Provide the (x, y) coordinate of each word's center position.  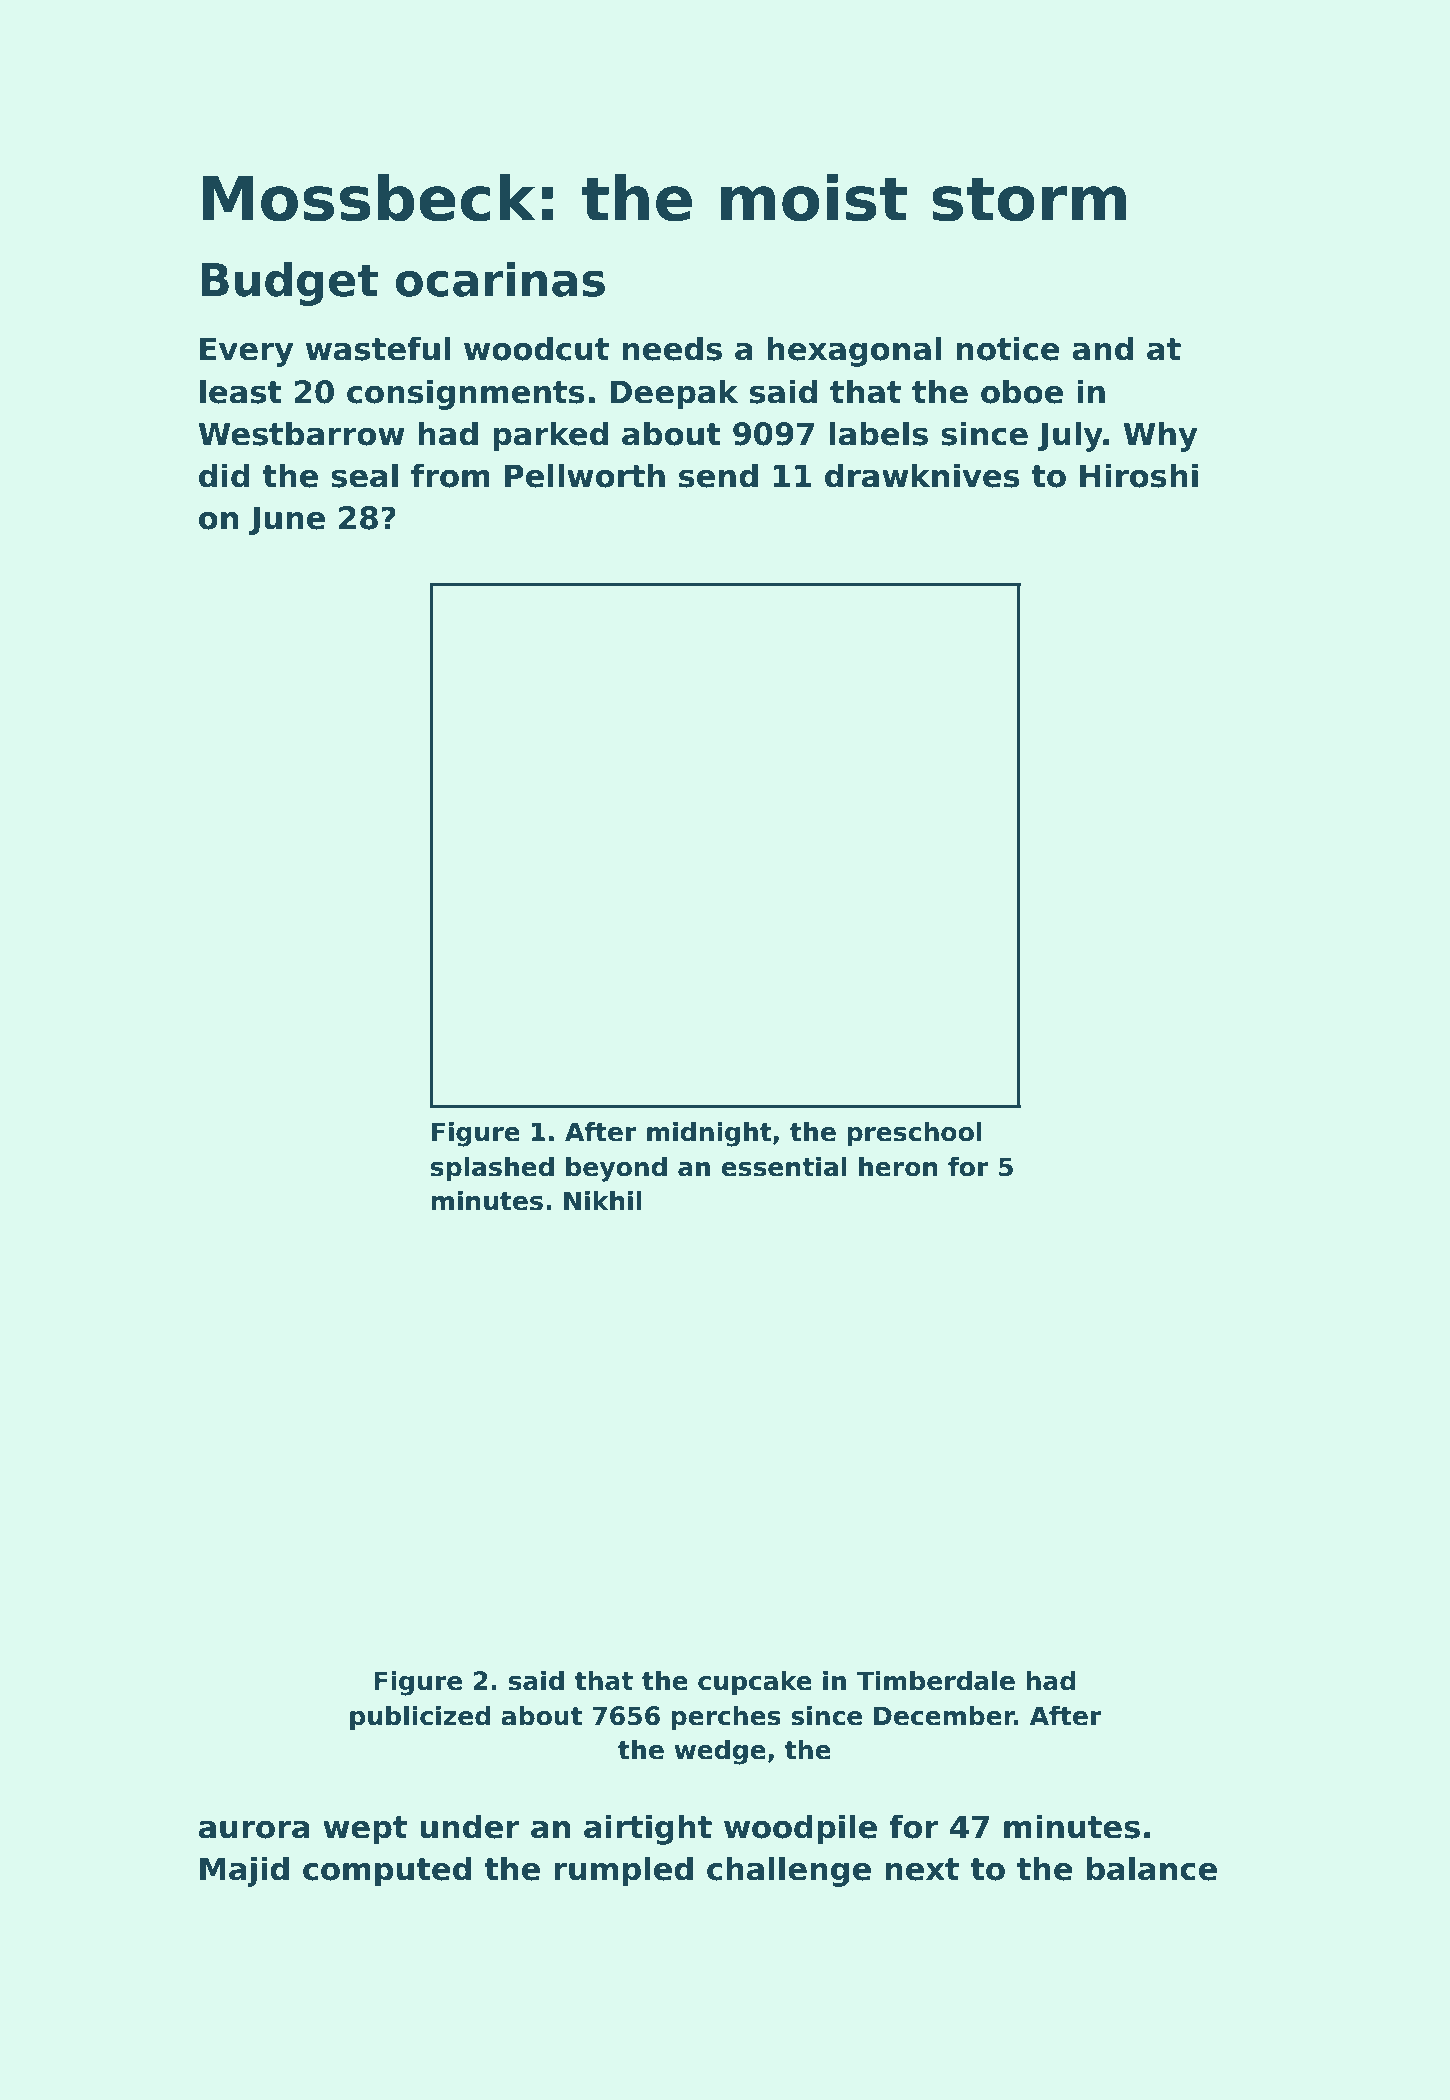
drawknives (922, 475)
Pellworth (585, 475)
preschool (914, 1134)
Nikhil (603, 1200)
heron (898, 1167)
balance (1152, 1868)
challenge (789, 1871)
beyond (616, 1169)
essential (784, 1167)
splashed (492, 1169)
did (224, 475)
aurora (254, 1830)
